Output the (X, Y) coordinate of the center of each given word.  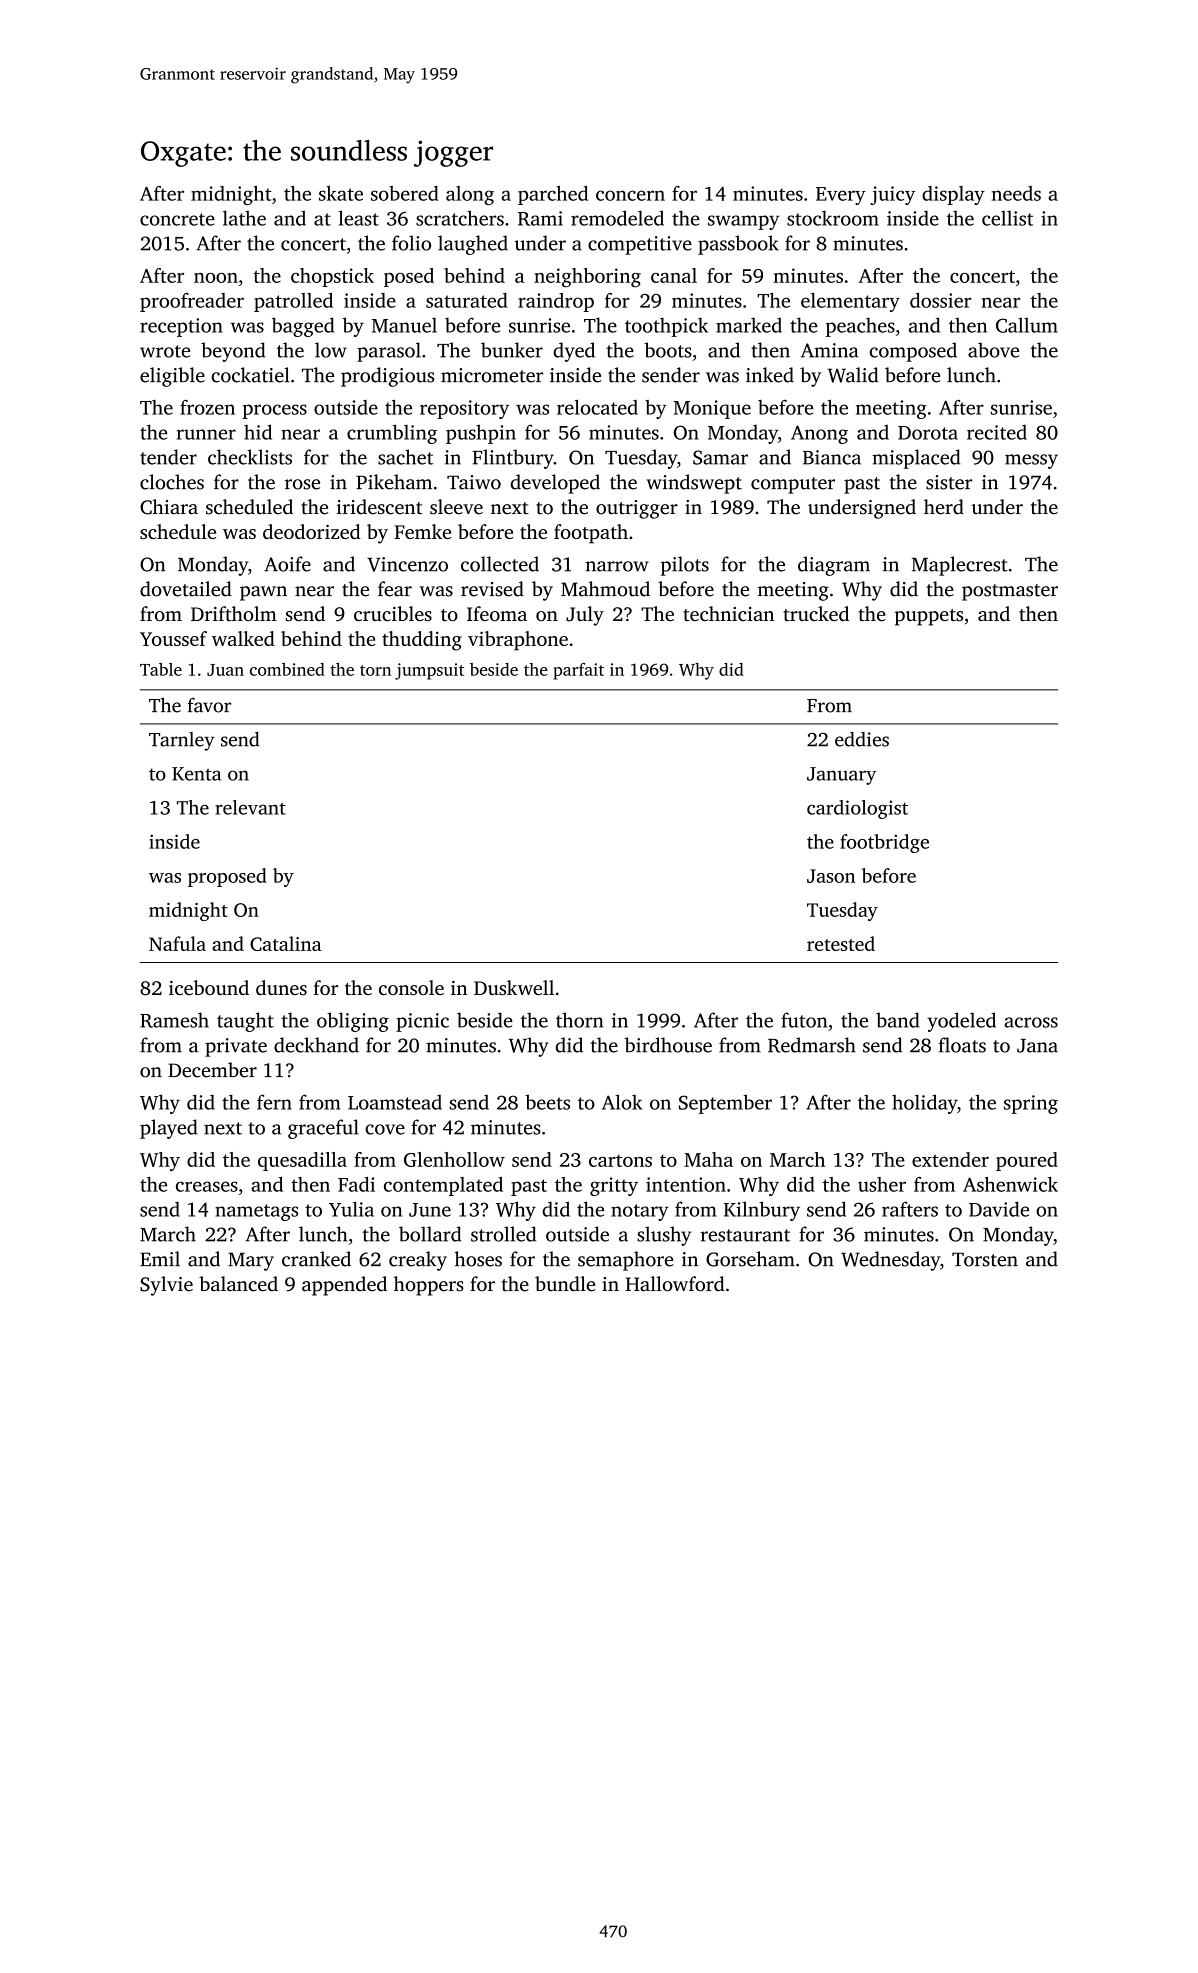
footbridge (884, 843)
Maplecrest (960, 566)
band (897, 1020)
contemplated (443, 1186)
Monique (712, 409)
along (470, 195)
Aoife (287, 564)
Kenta (196, 774)
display (953, 195)
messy (1031, 461)
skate (341, 193)
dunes (281, 987)
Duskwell (514, 987)
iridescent (380, 507)
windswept (694, 484)
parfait (578, 671)
